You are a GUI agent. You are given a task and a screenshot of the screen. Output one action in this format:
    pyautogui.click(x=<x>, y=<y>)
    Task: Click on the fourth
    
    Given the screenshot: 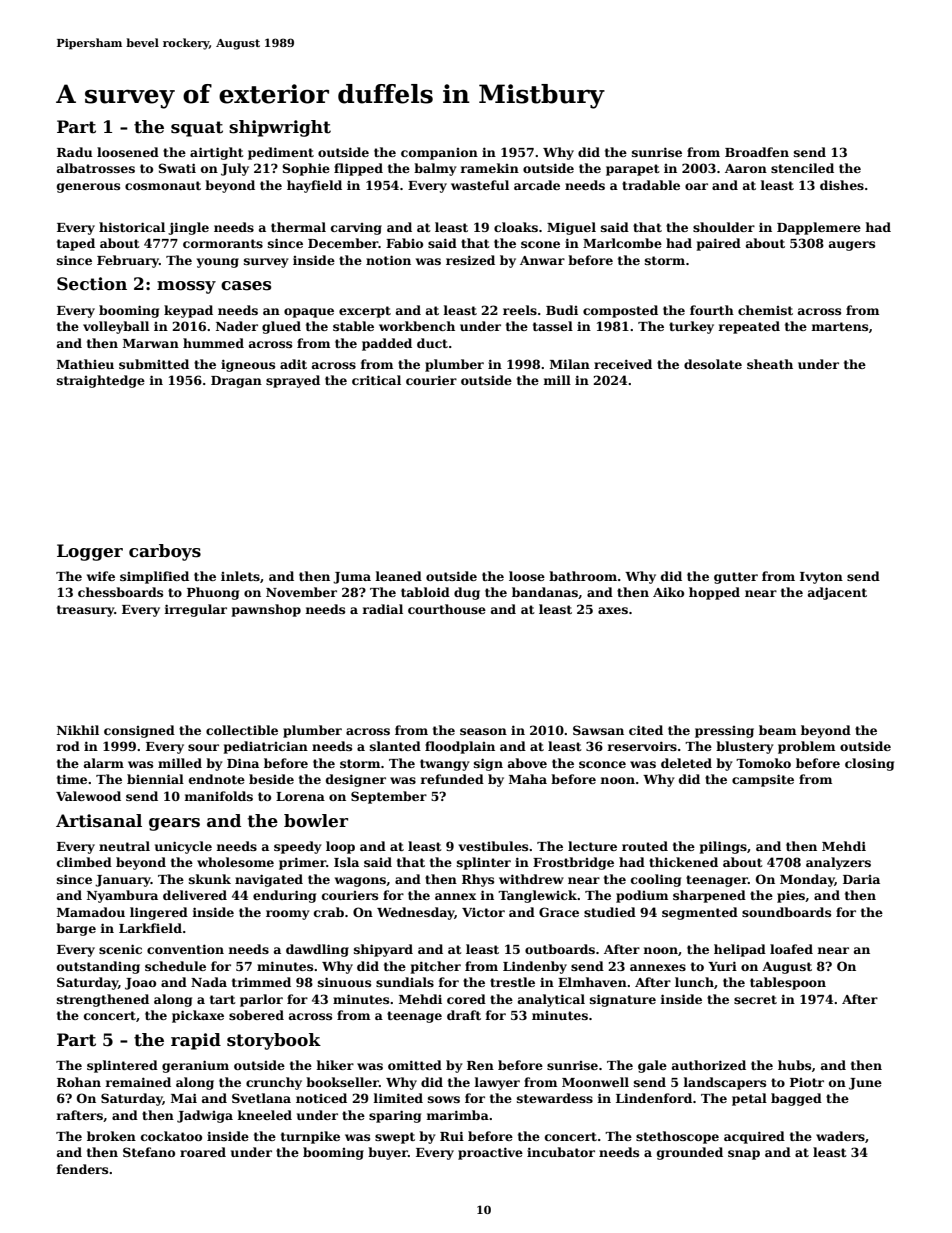 What is the action you would take?
    pyautogui.click(x=712, y=310)
